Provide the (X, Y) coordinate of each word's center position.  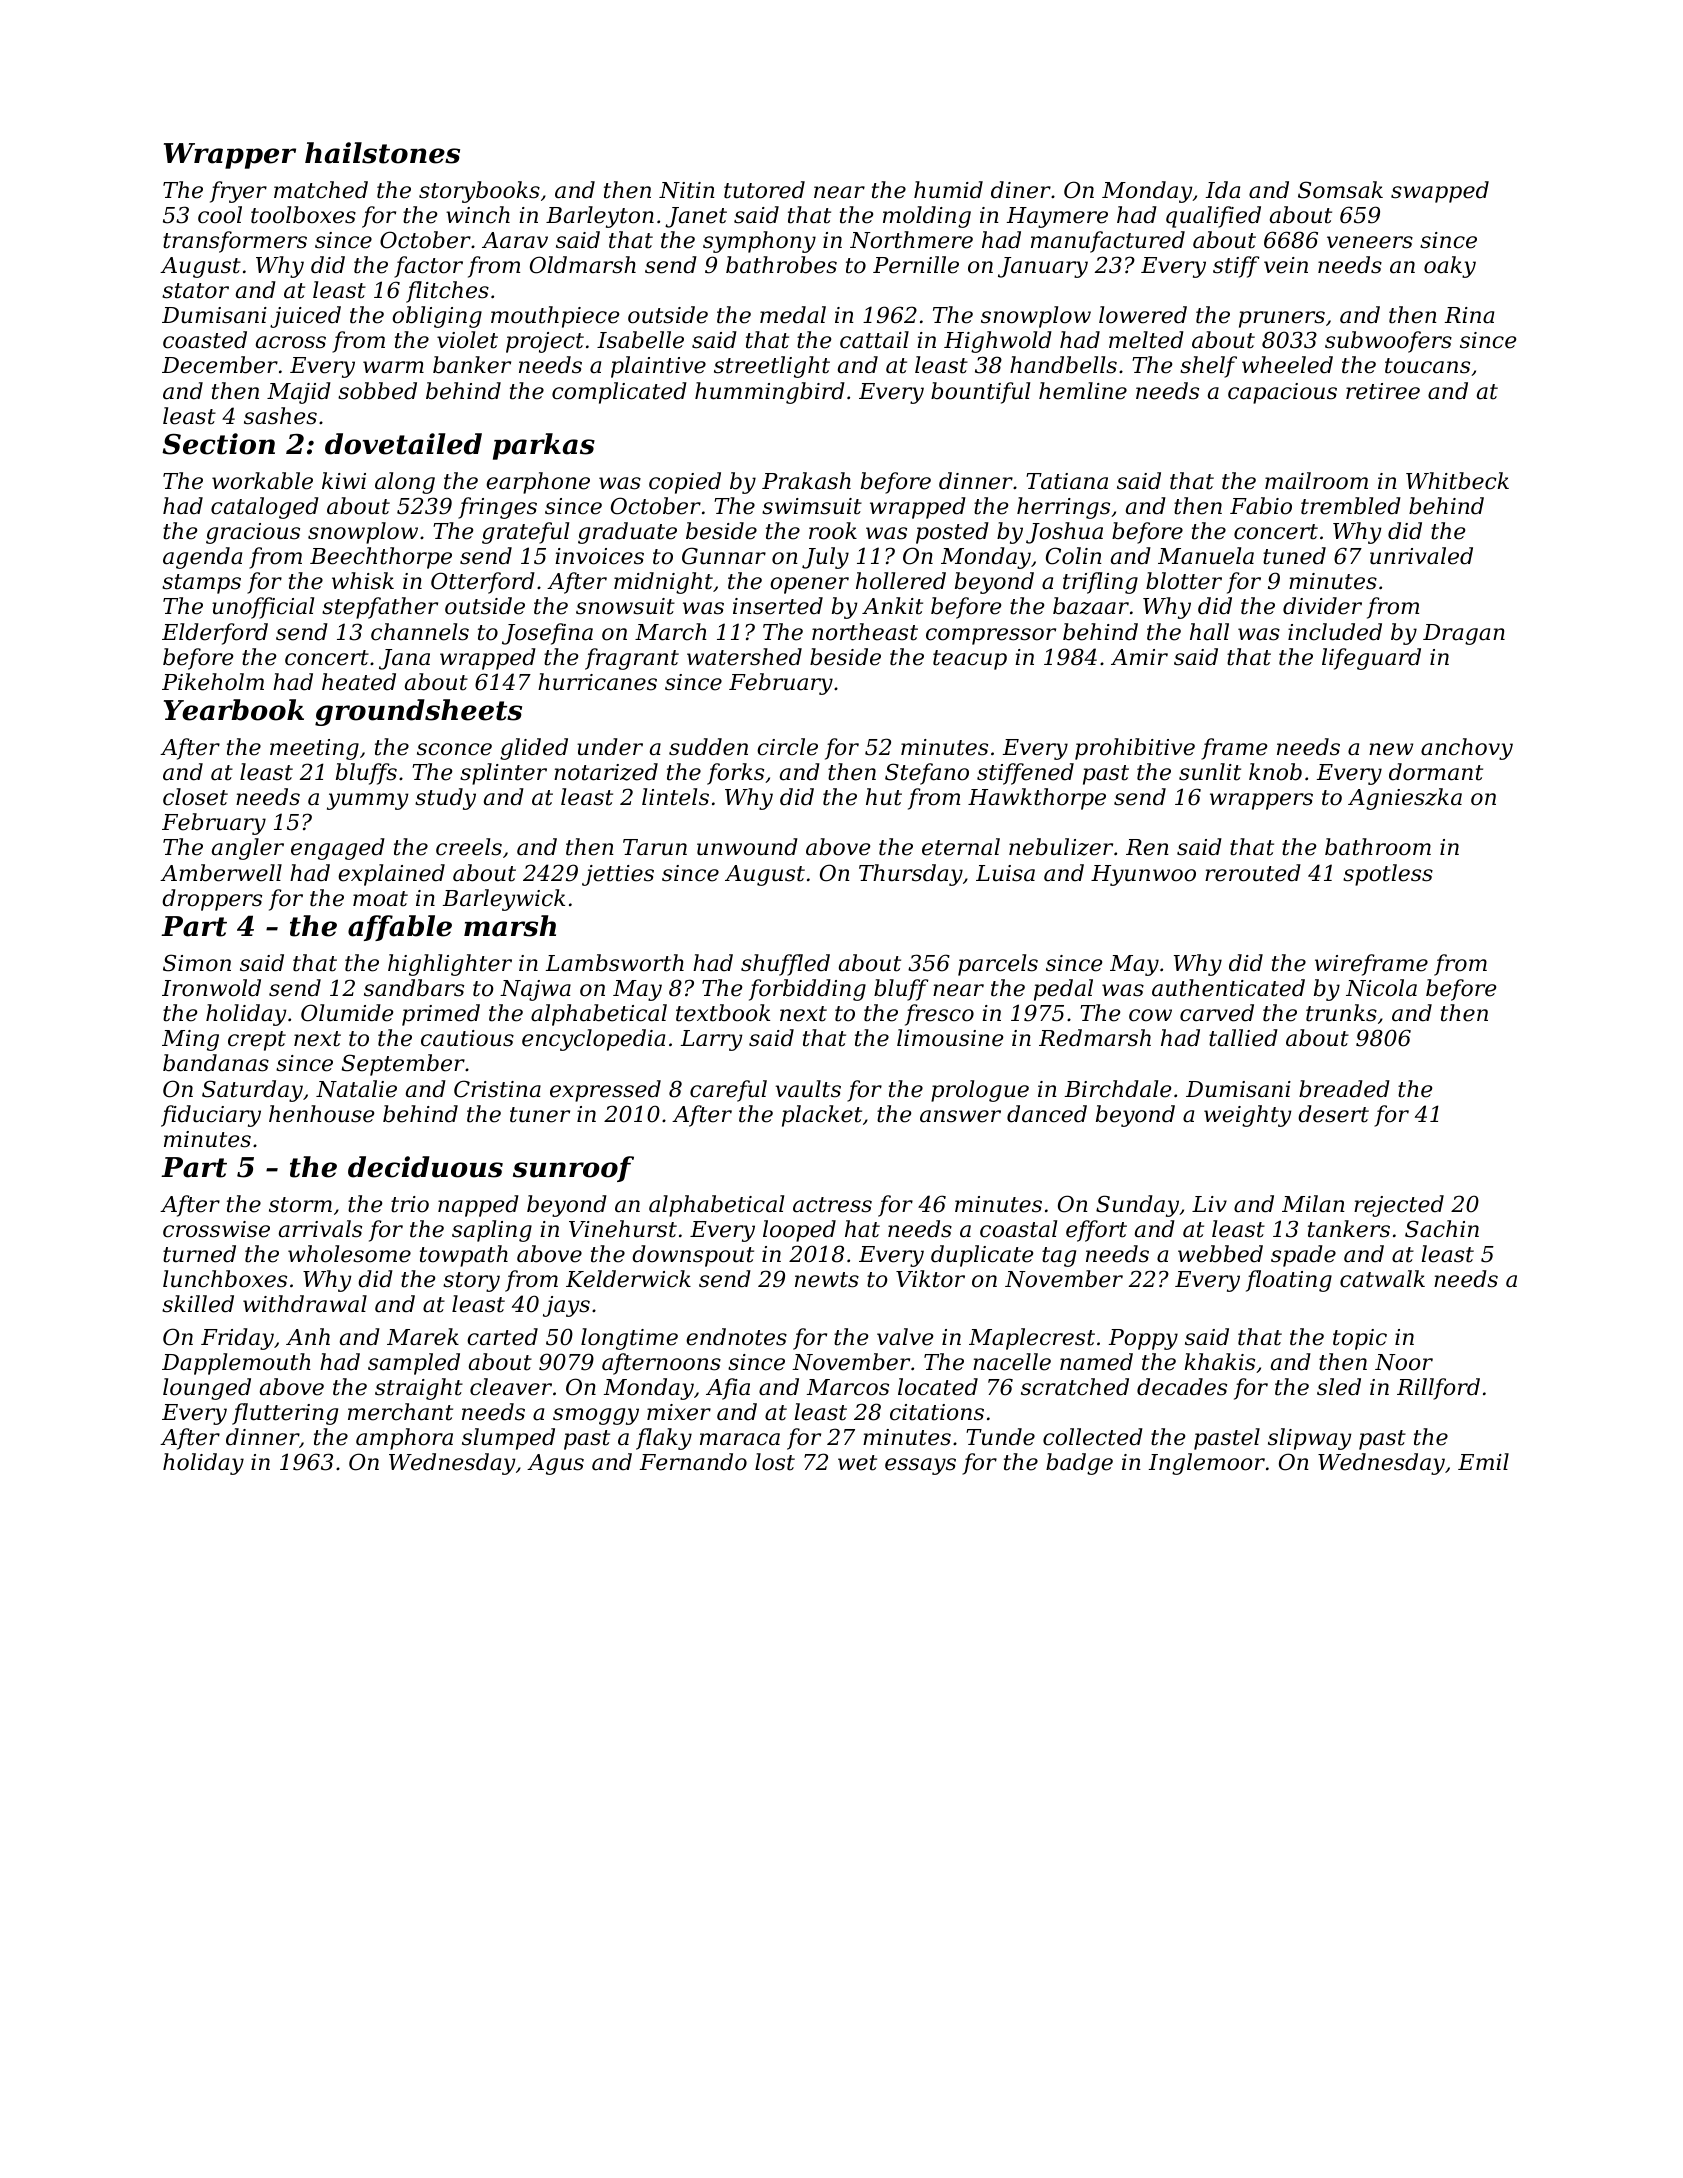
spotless (1388, 875)
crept (257, 1041)
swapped (1440, 192)
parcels (998, 965)
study (445, 799)
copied (685, 483)
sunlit (1210, 772)
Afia (728, 1389)
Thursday (911, 875)
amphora (404, 1439)
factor (428, 267)
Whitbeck (1457, 481)
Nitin (687, 190)
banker (472, 365)
